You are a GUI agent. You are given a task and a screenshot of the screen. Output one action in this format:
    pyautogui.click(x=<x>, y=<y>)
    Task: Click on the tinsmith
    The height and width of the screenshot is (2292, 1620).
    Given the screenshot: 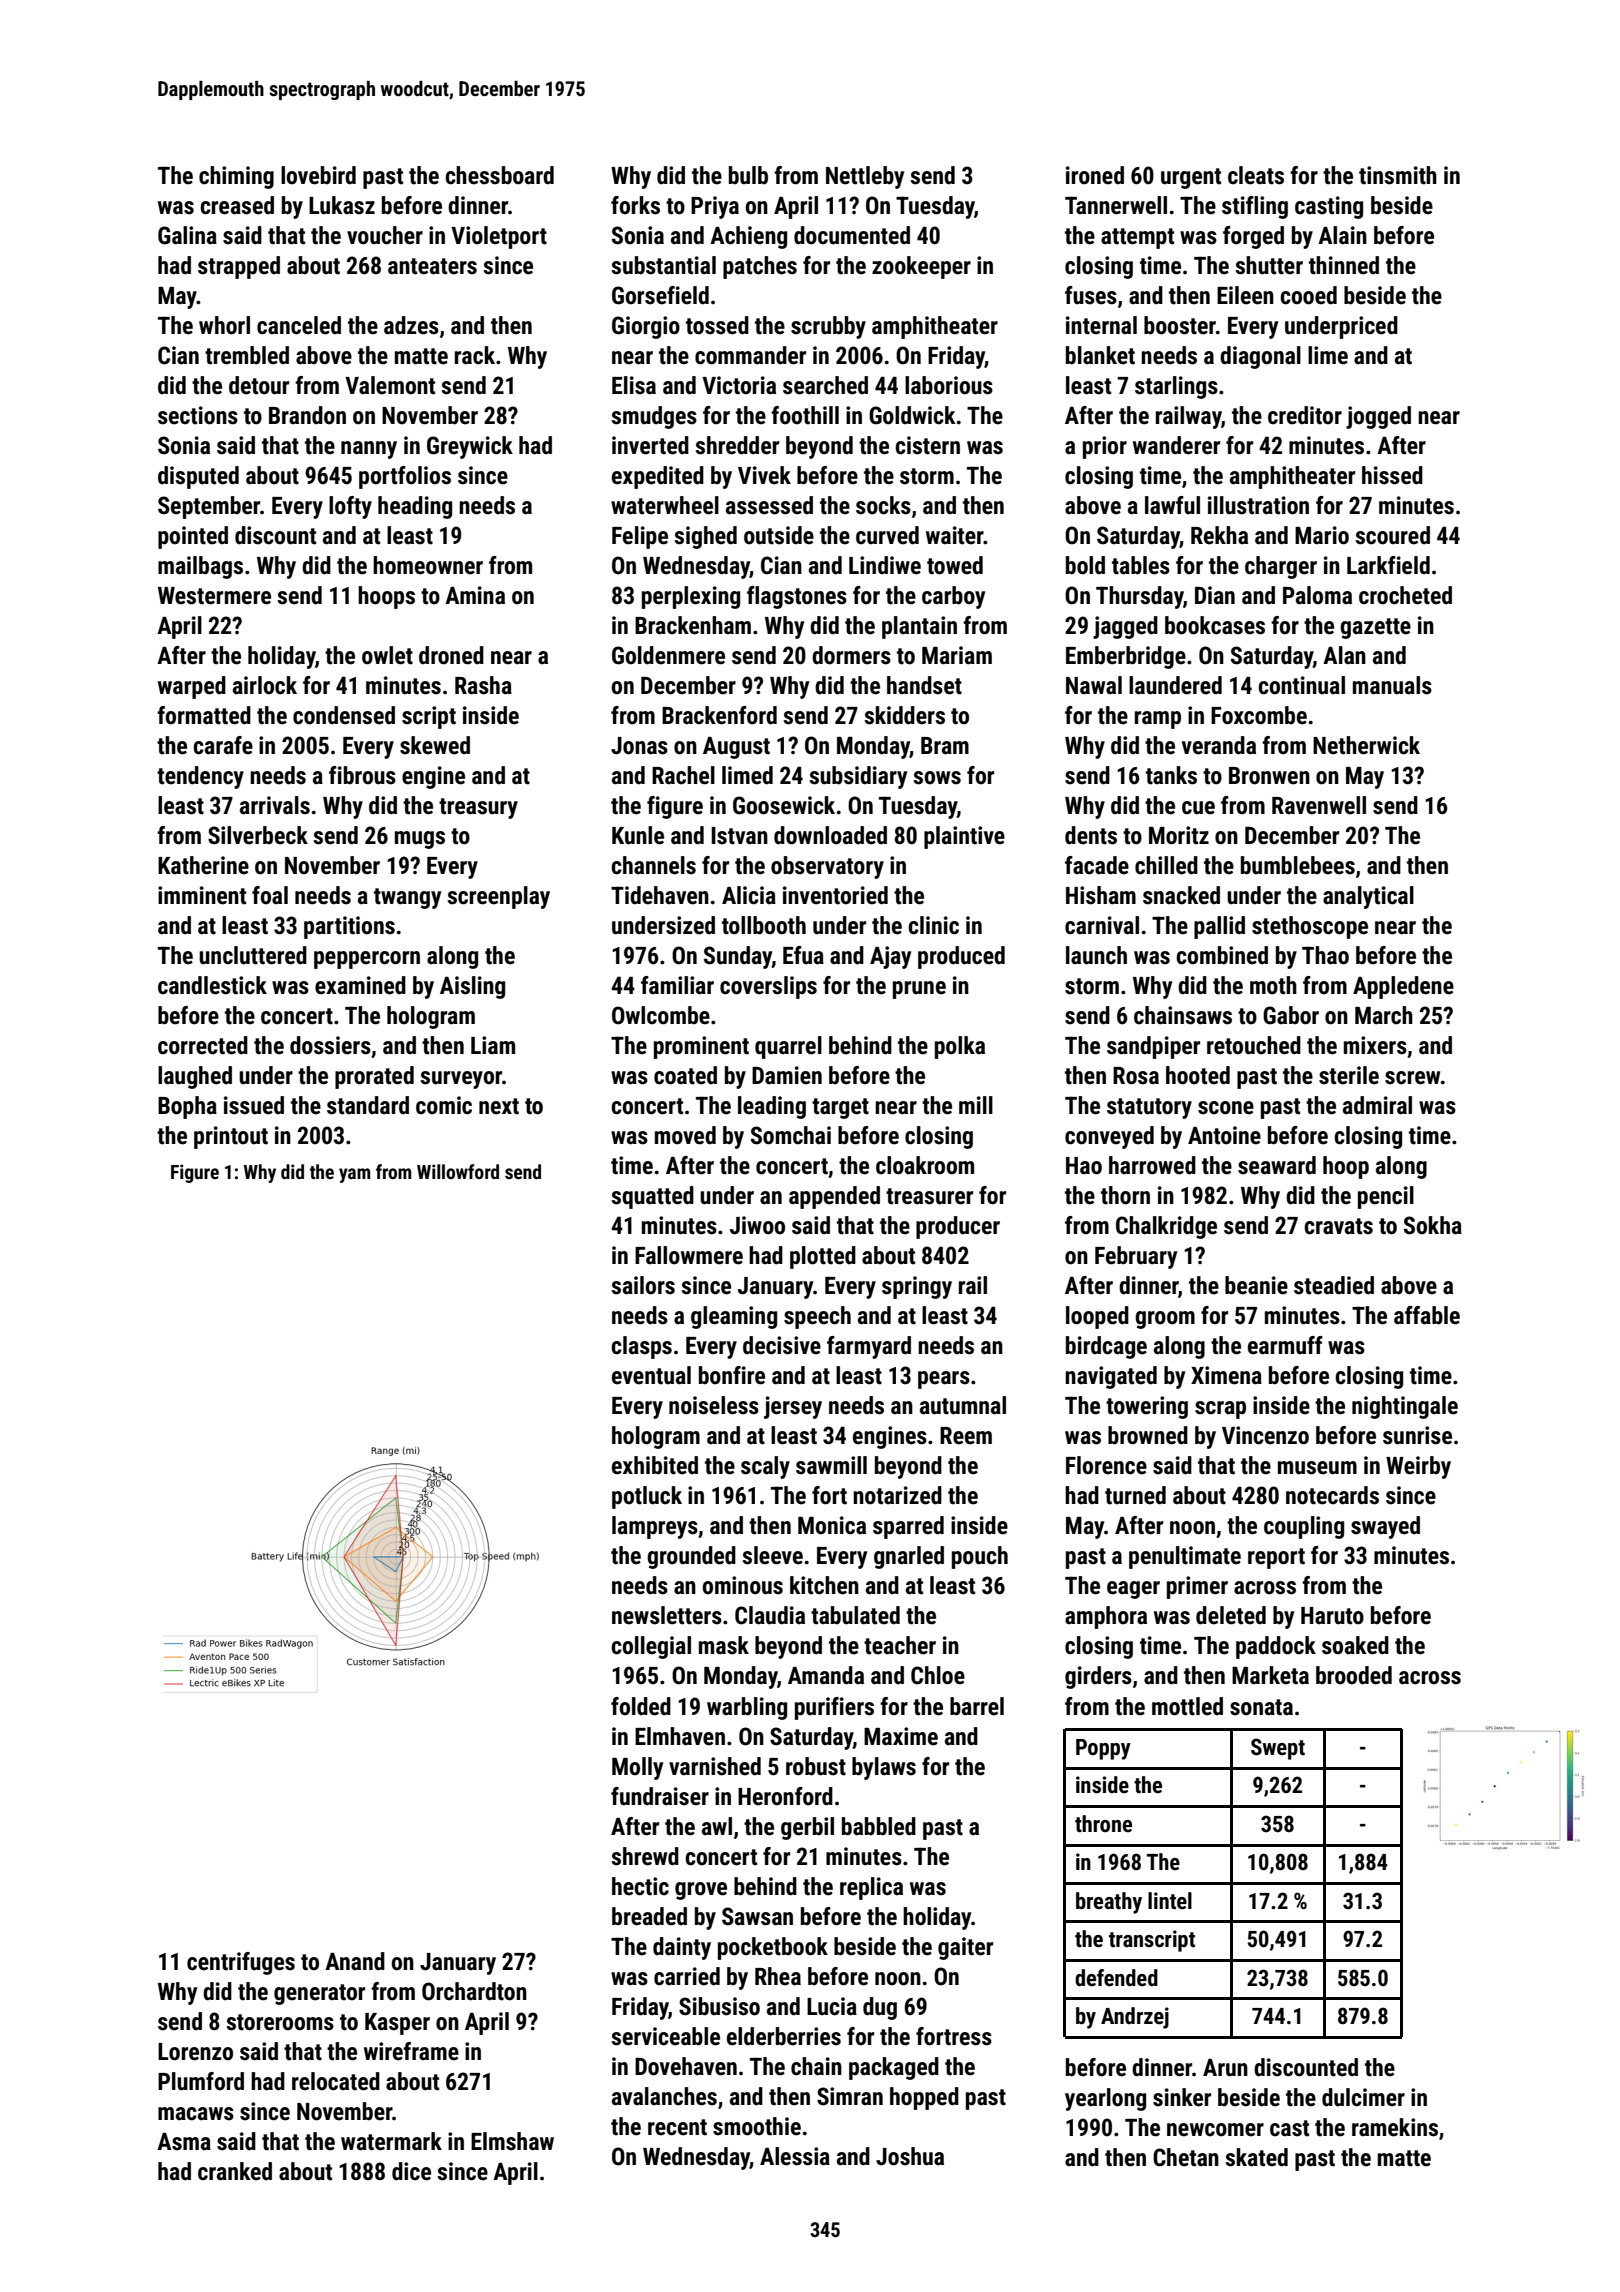 What is the action you would take?
    pyautogui.click(x=1398, y=175)
